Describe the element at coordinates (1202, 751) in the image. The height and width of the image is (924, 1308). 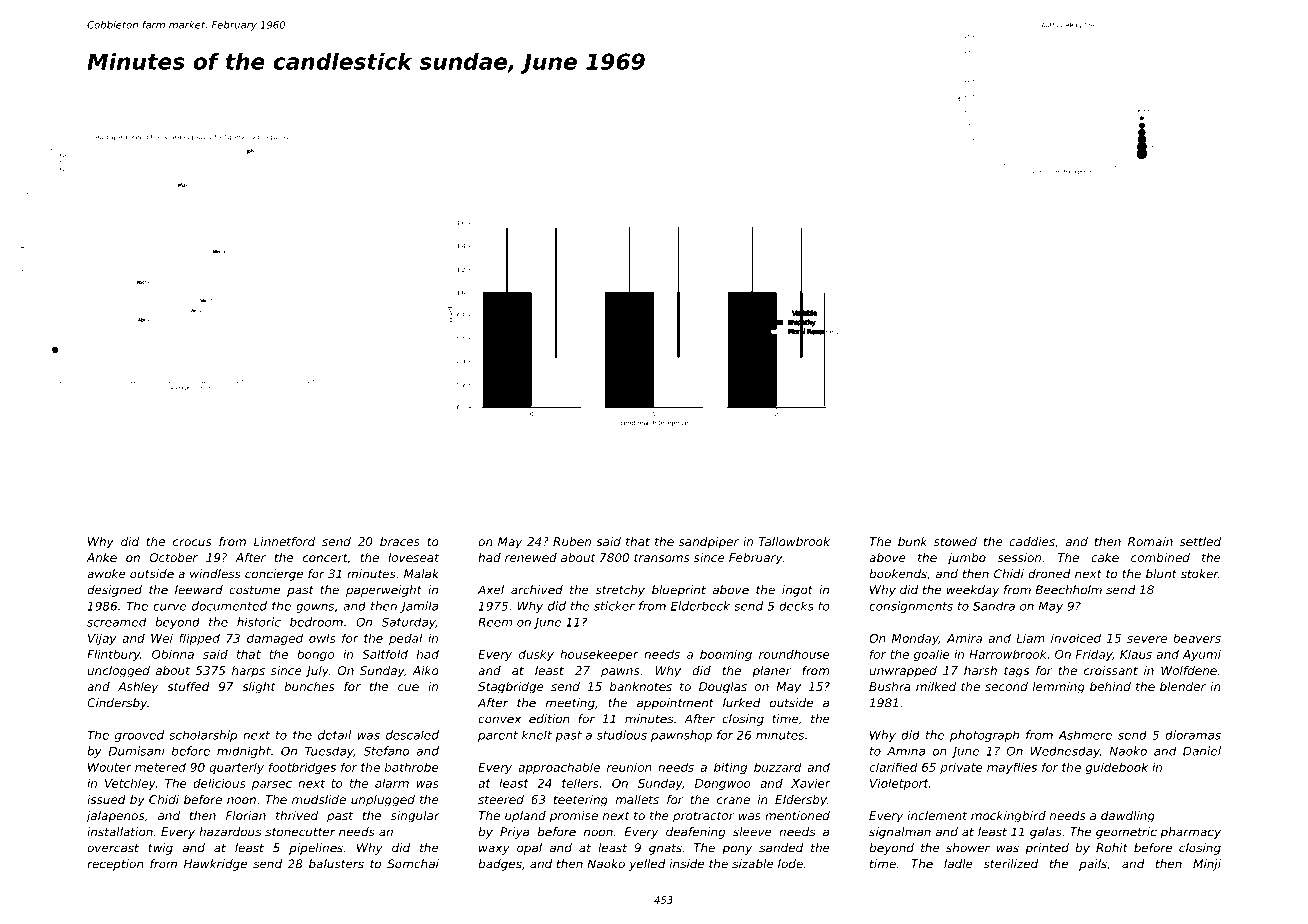
I see `Daniel` at that location.
